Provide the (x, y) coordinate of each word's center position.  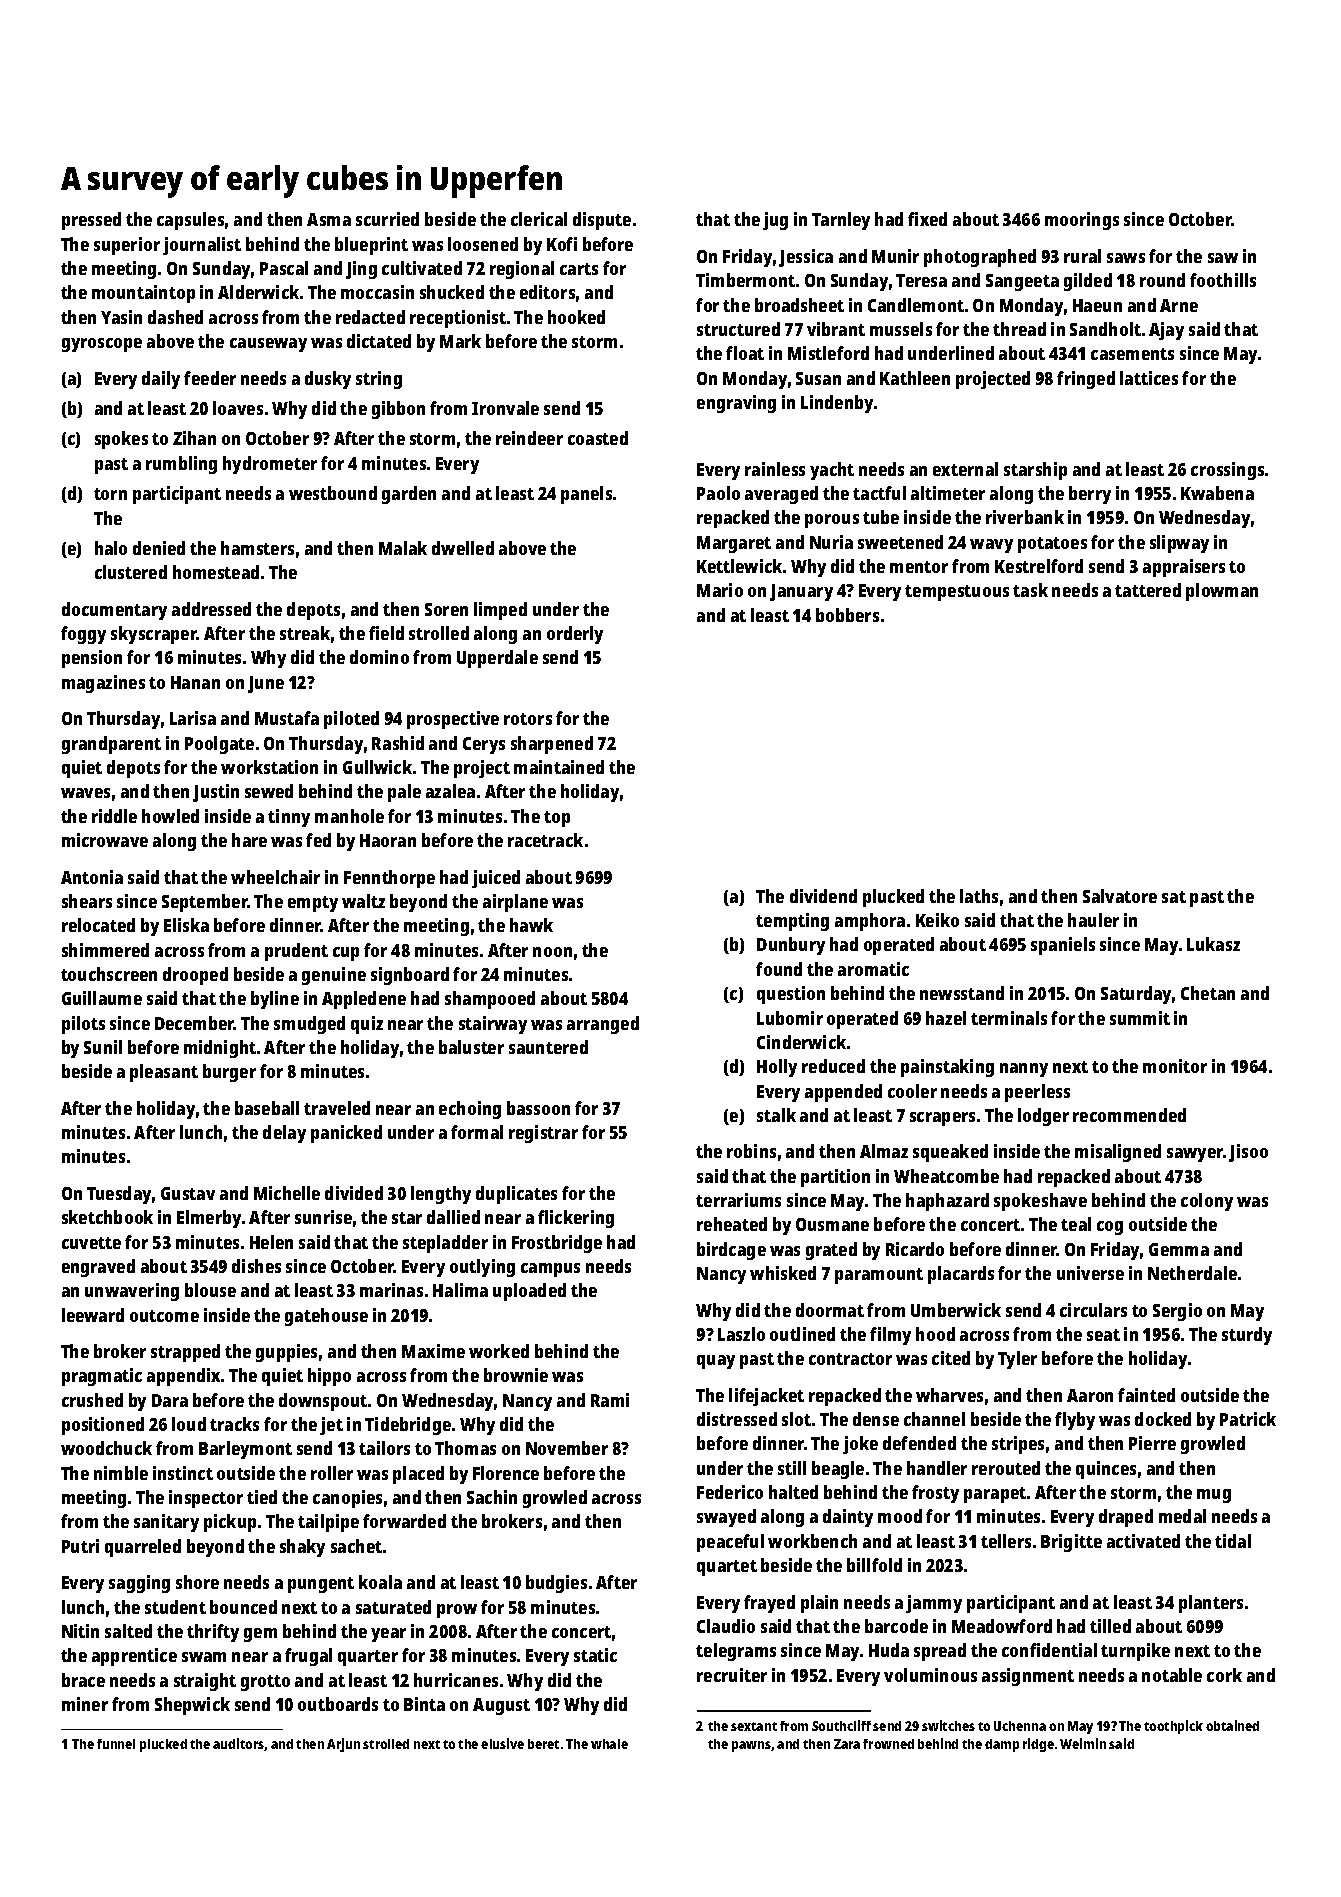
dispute (602, 221)
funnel (116, 1744)
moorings (1082, 221)
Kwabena (1217, 493)
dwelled (463, 548)
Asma (329, 219)
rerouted (1006, 1468)
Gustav (188, 1193)
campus (550, 1270)
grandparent (111, 745)
